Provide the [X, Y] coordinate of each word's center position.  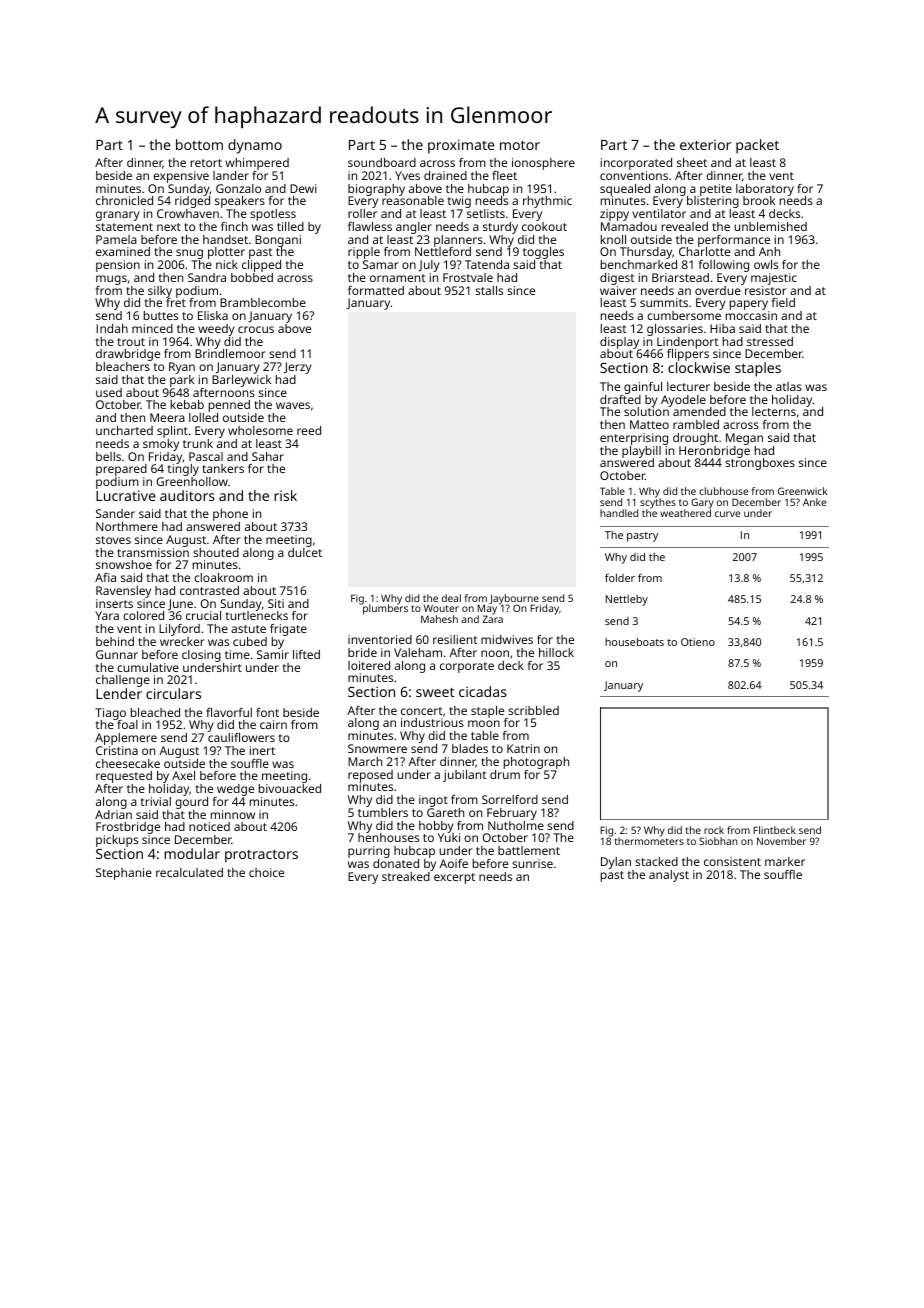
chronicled [124, 200]
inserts [114, 603]
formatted [376, 290]
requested [124, 777]
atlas [789, 386]
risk [285, 495]
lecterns [774, 411]
